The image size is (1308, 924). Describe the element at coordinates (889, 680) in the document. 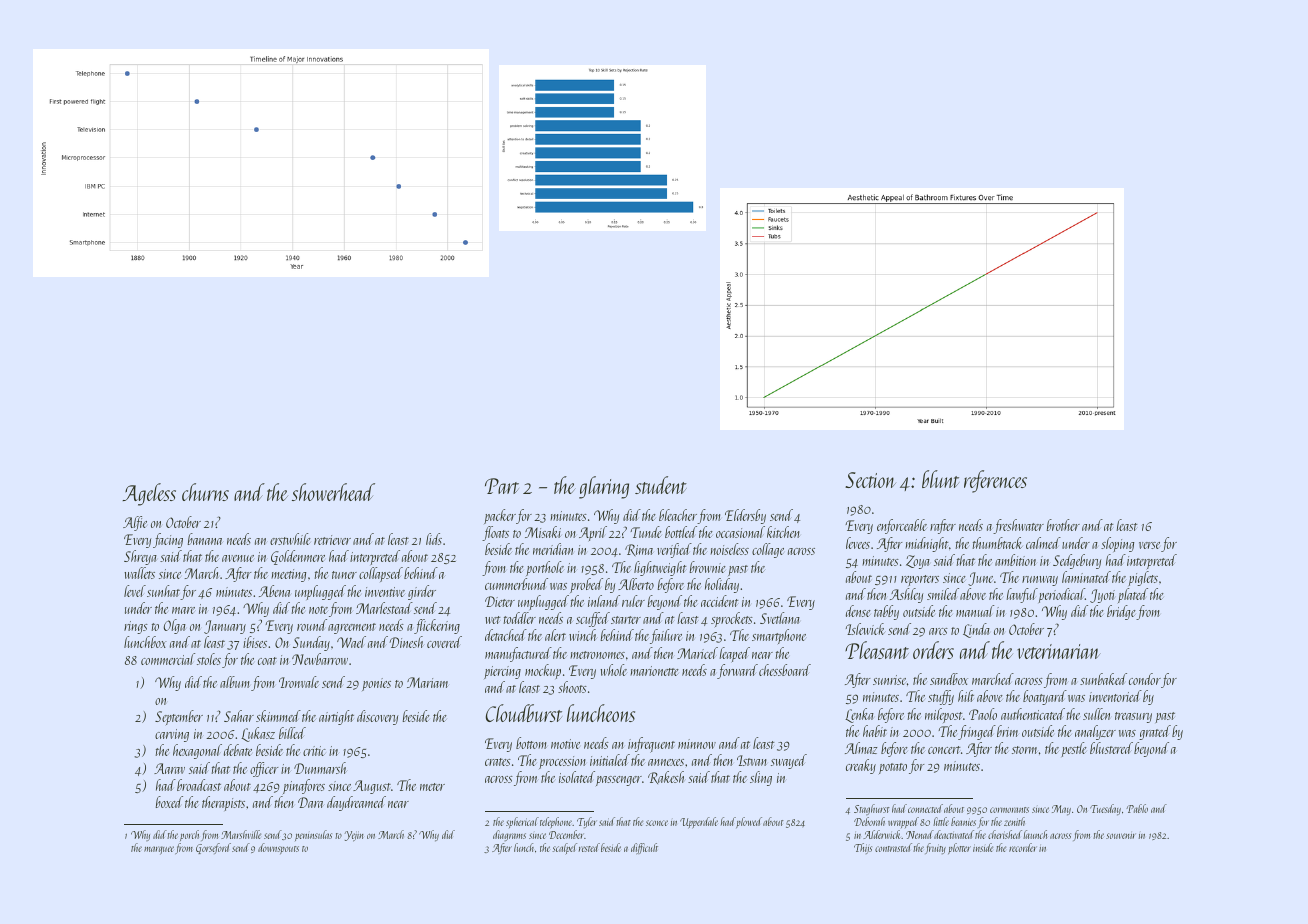

I see `sunrise` at that location.
